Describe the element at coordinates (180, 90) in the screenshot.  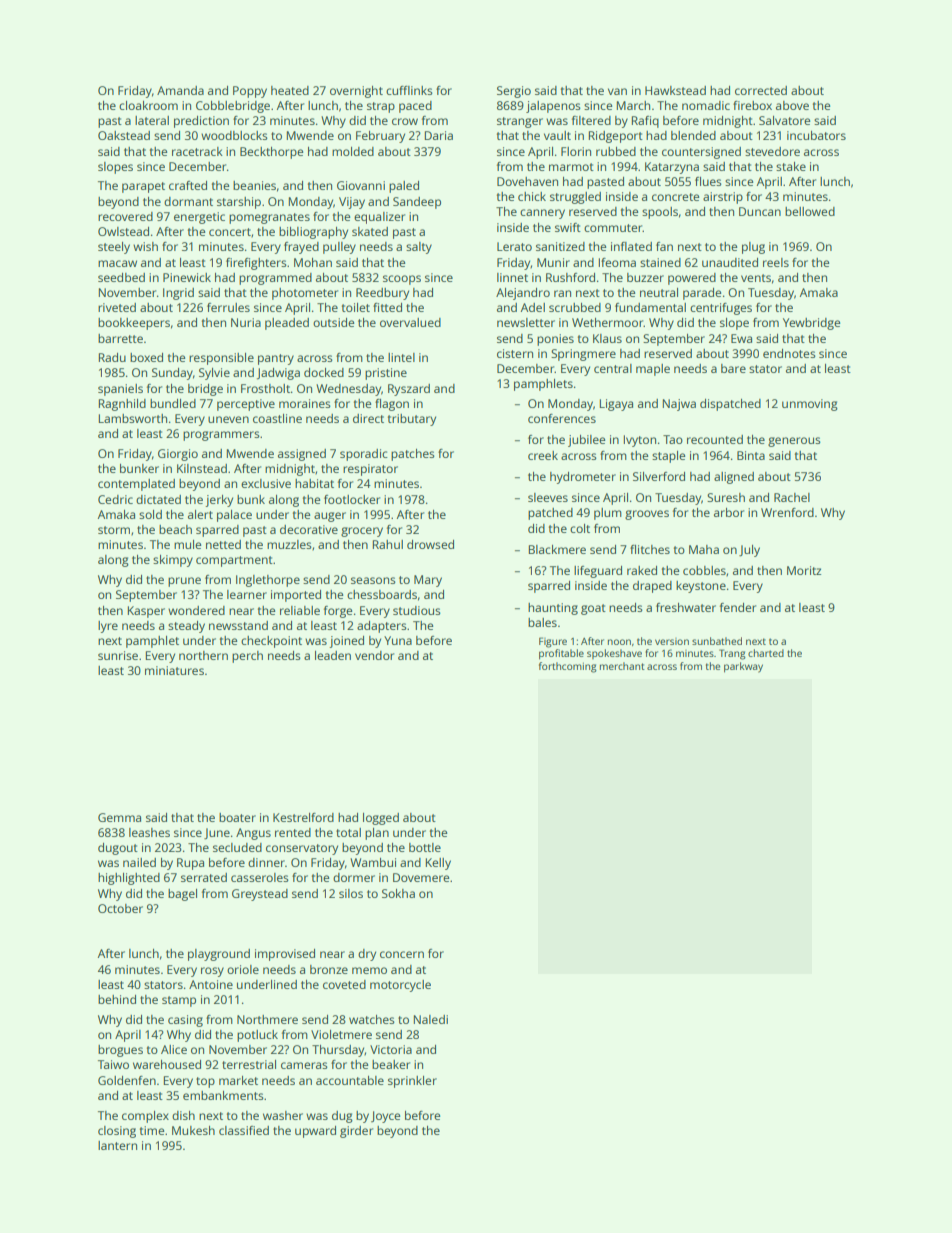
I see `Amanda` at that location.
